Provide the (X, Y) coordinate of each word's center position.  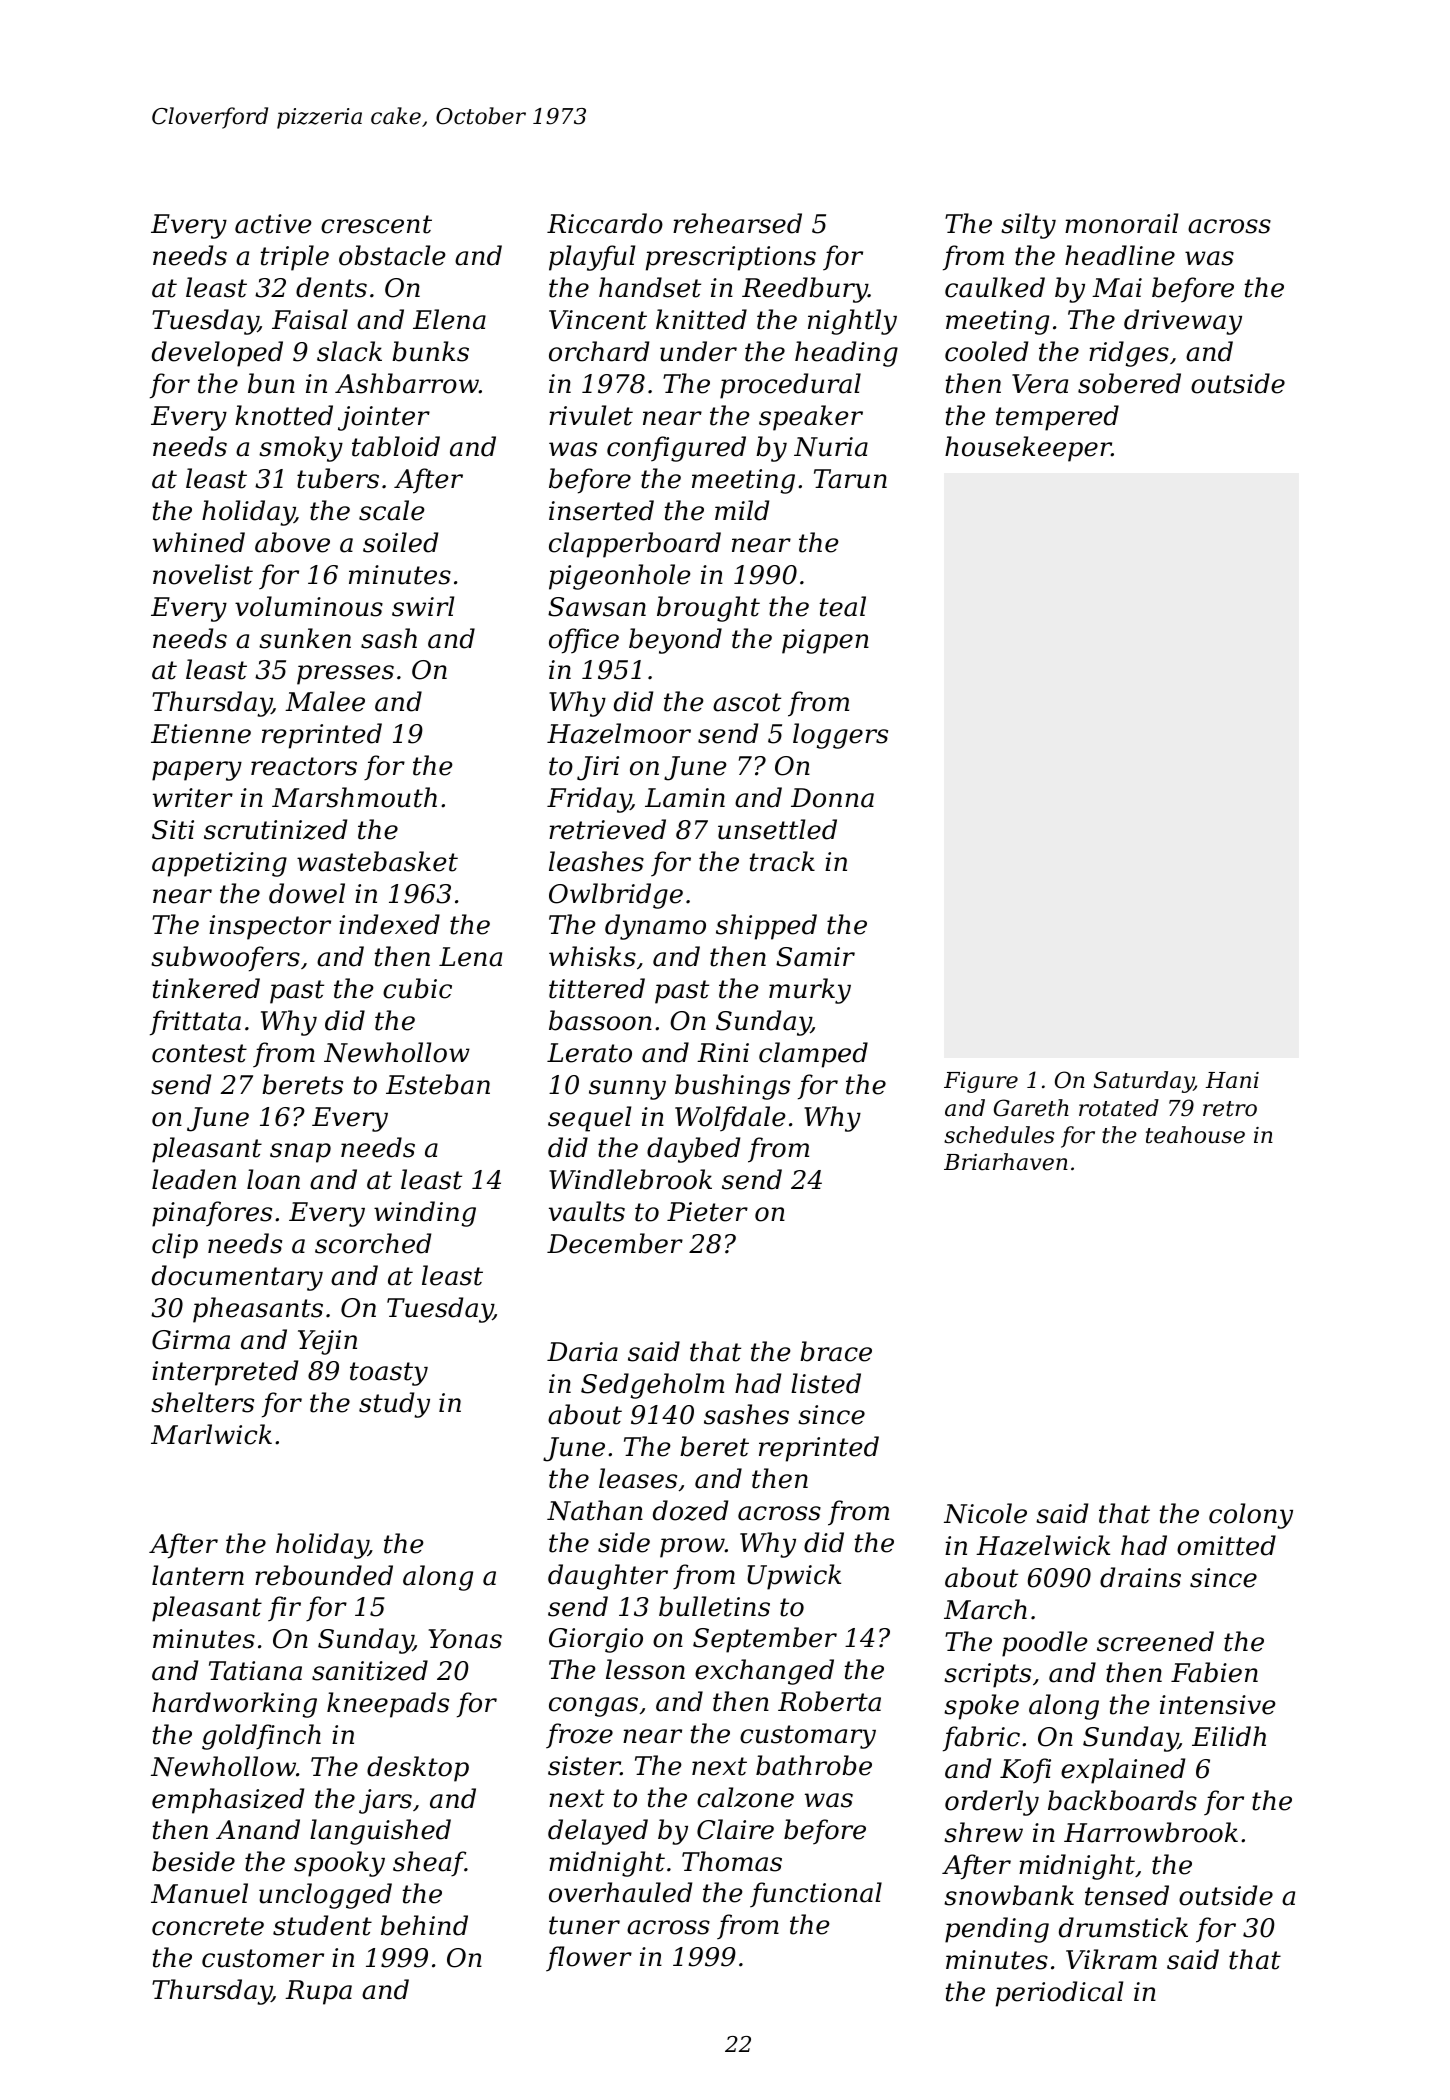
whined (199, 542)
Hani (1232, 1080)
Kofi (1025, 1771)
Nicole (985, 1513)
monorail (1121, 223)
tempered (1057, 418)
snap (300, 1153)
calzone (745, 1797)
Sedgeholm (652, 1386)
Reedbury (805, 290)
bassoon (600, 1020)
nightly (852, 322)
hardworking (234, 1705)
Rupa (318, 1992)
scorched (373, 1243)
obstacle (392, 255)
